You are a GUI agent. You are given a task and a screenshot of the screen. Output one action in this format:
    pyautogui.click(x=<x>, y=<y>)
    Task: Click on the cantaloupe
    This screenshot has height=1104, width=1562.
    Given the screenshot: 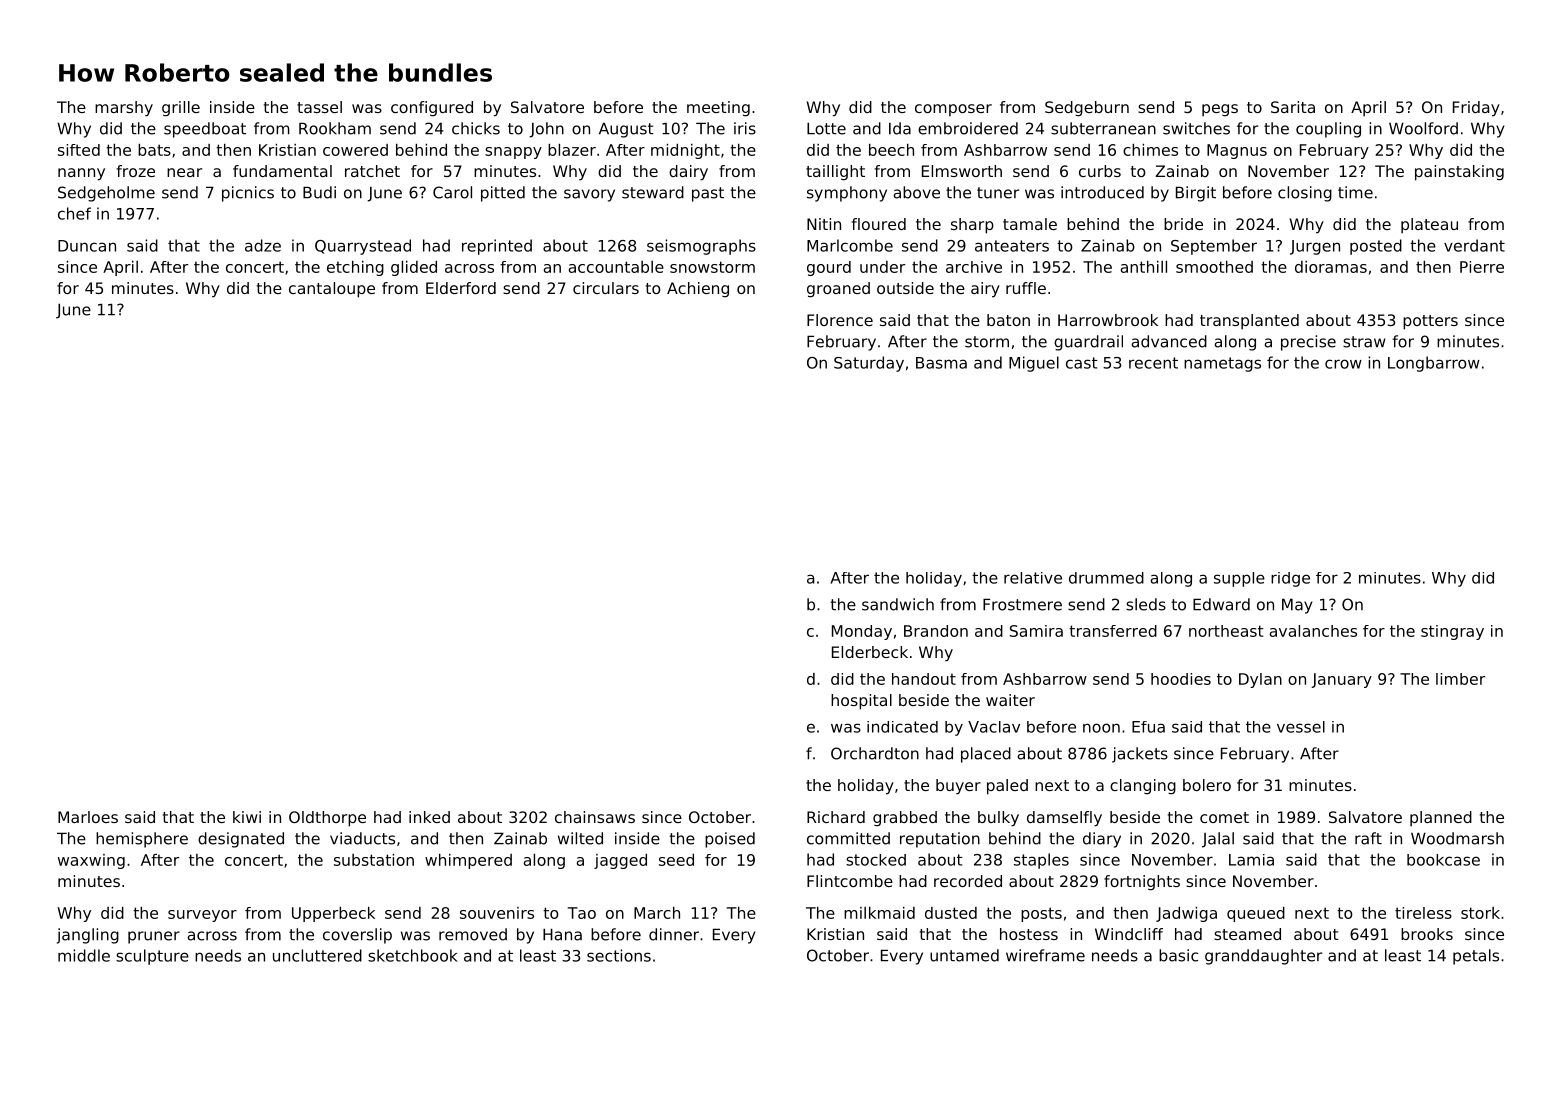 What is the action you would take?
    pyautogui.click(x=332, y=290)
